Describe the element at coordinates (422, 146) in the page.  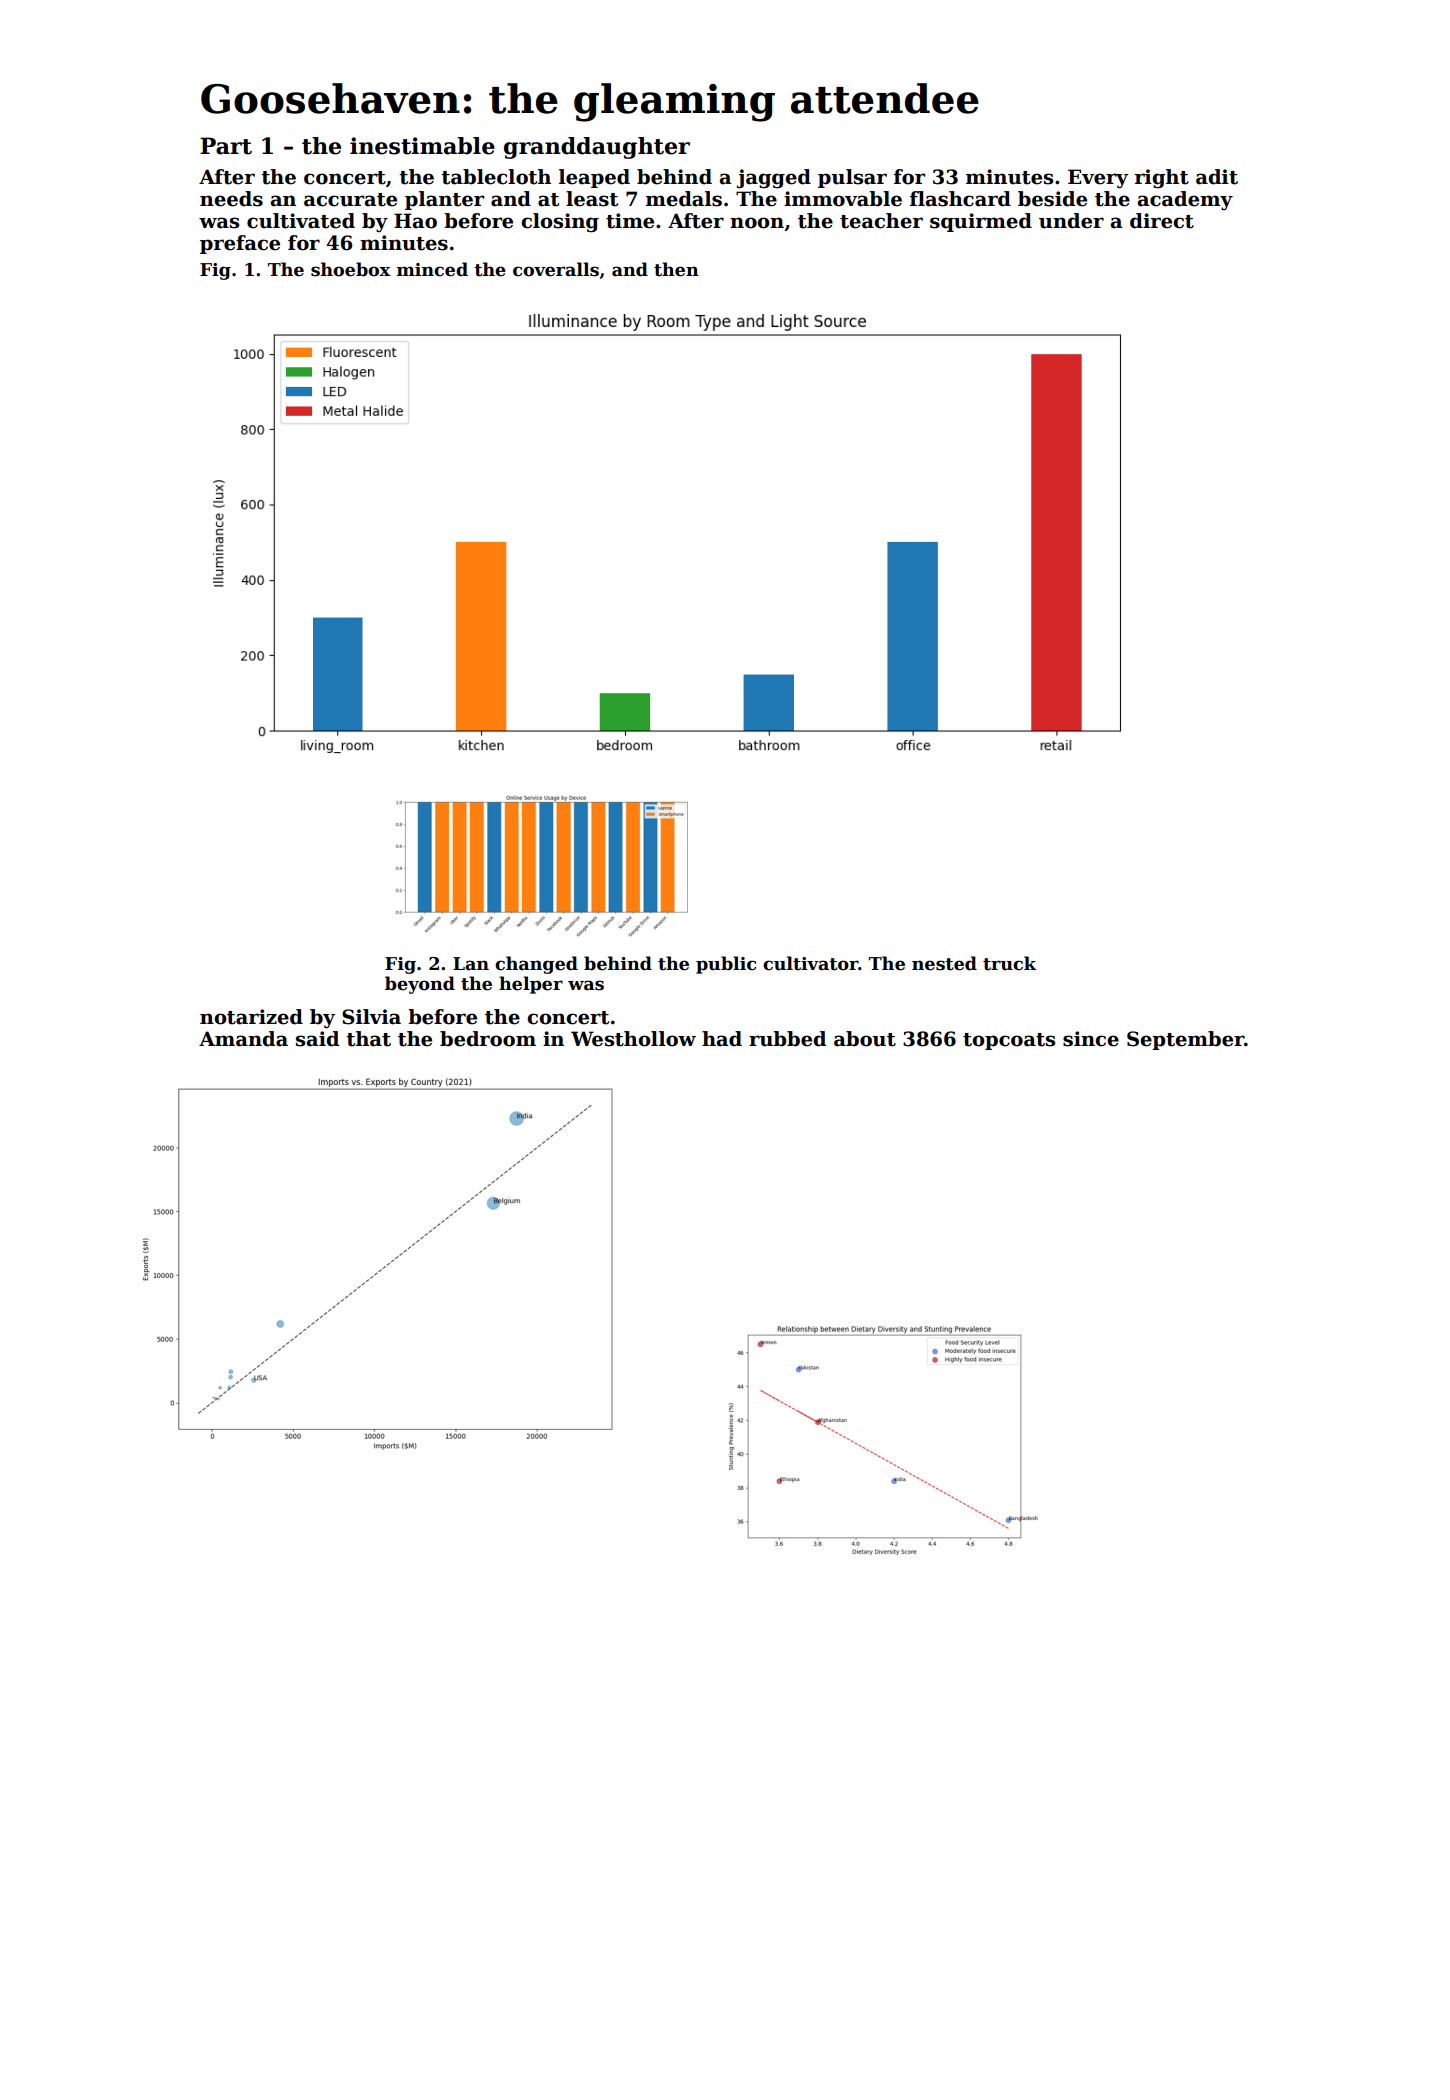
I see `inestimable` at that location.
